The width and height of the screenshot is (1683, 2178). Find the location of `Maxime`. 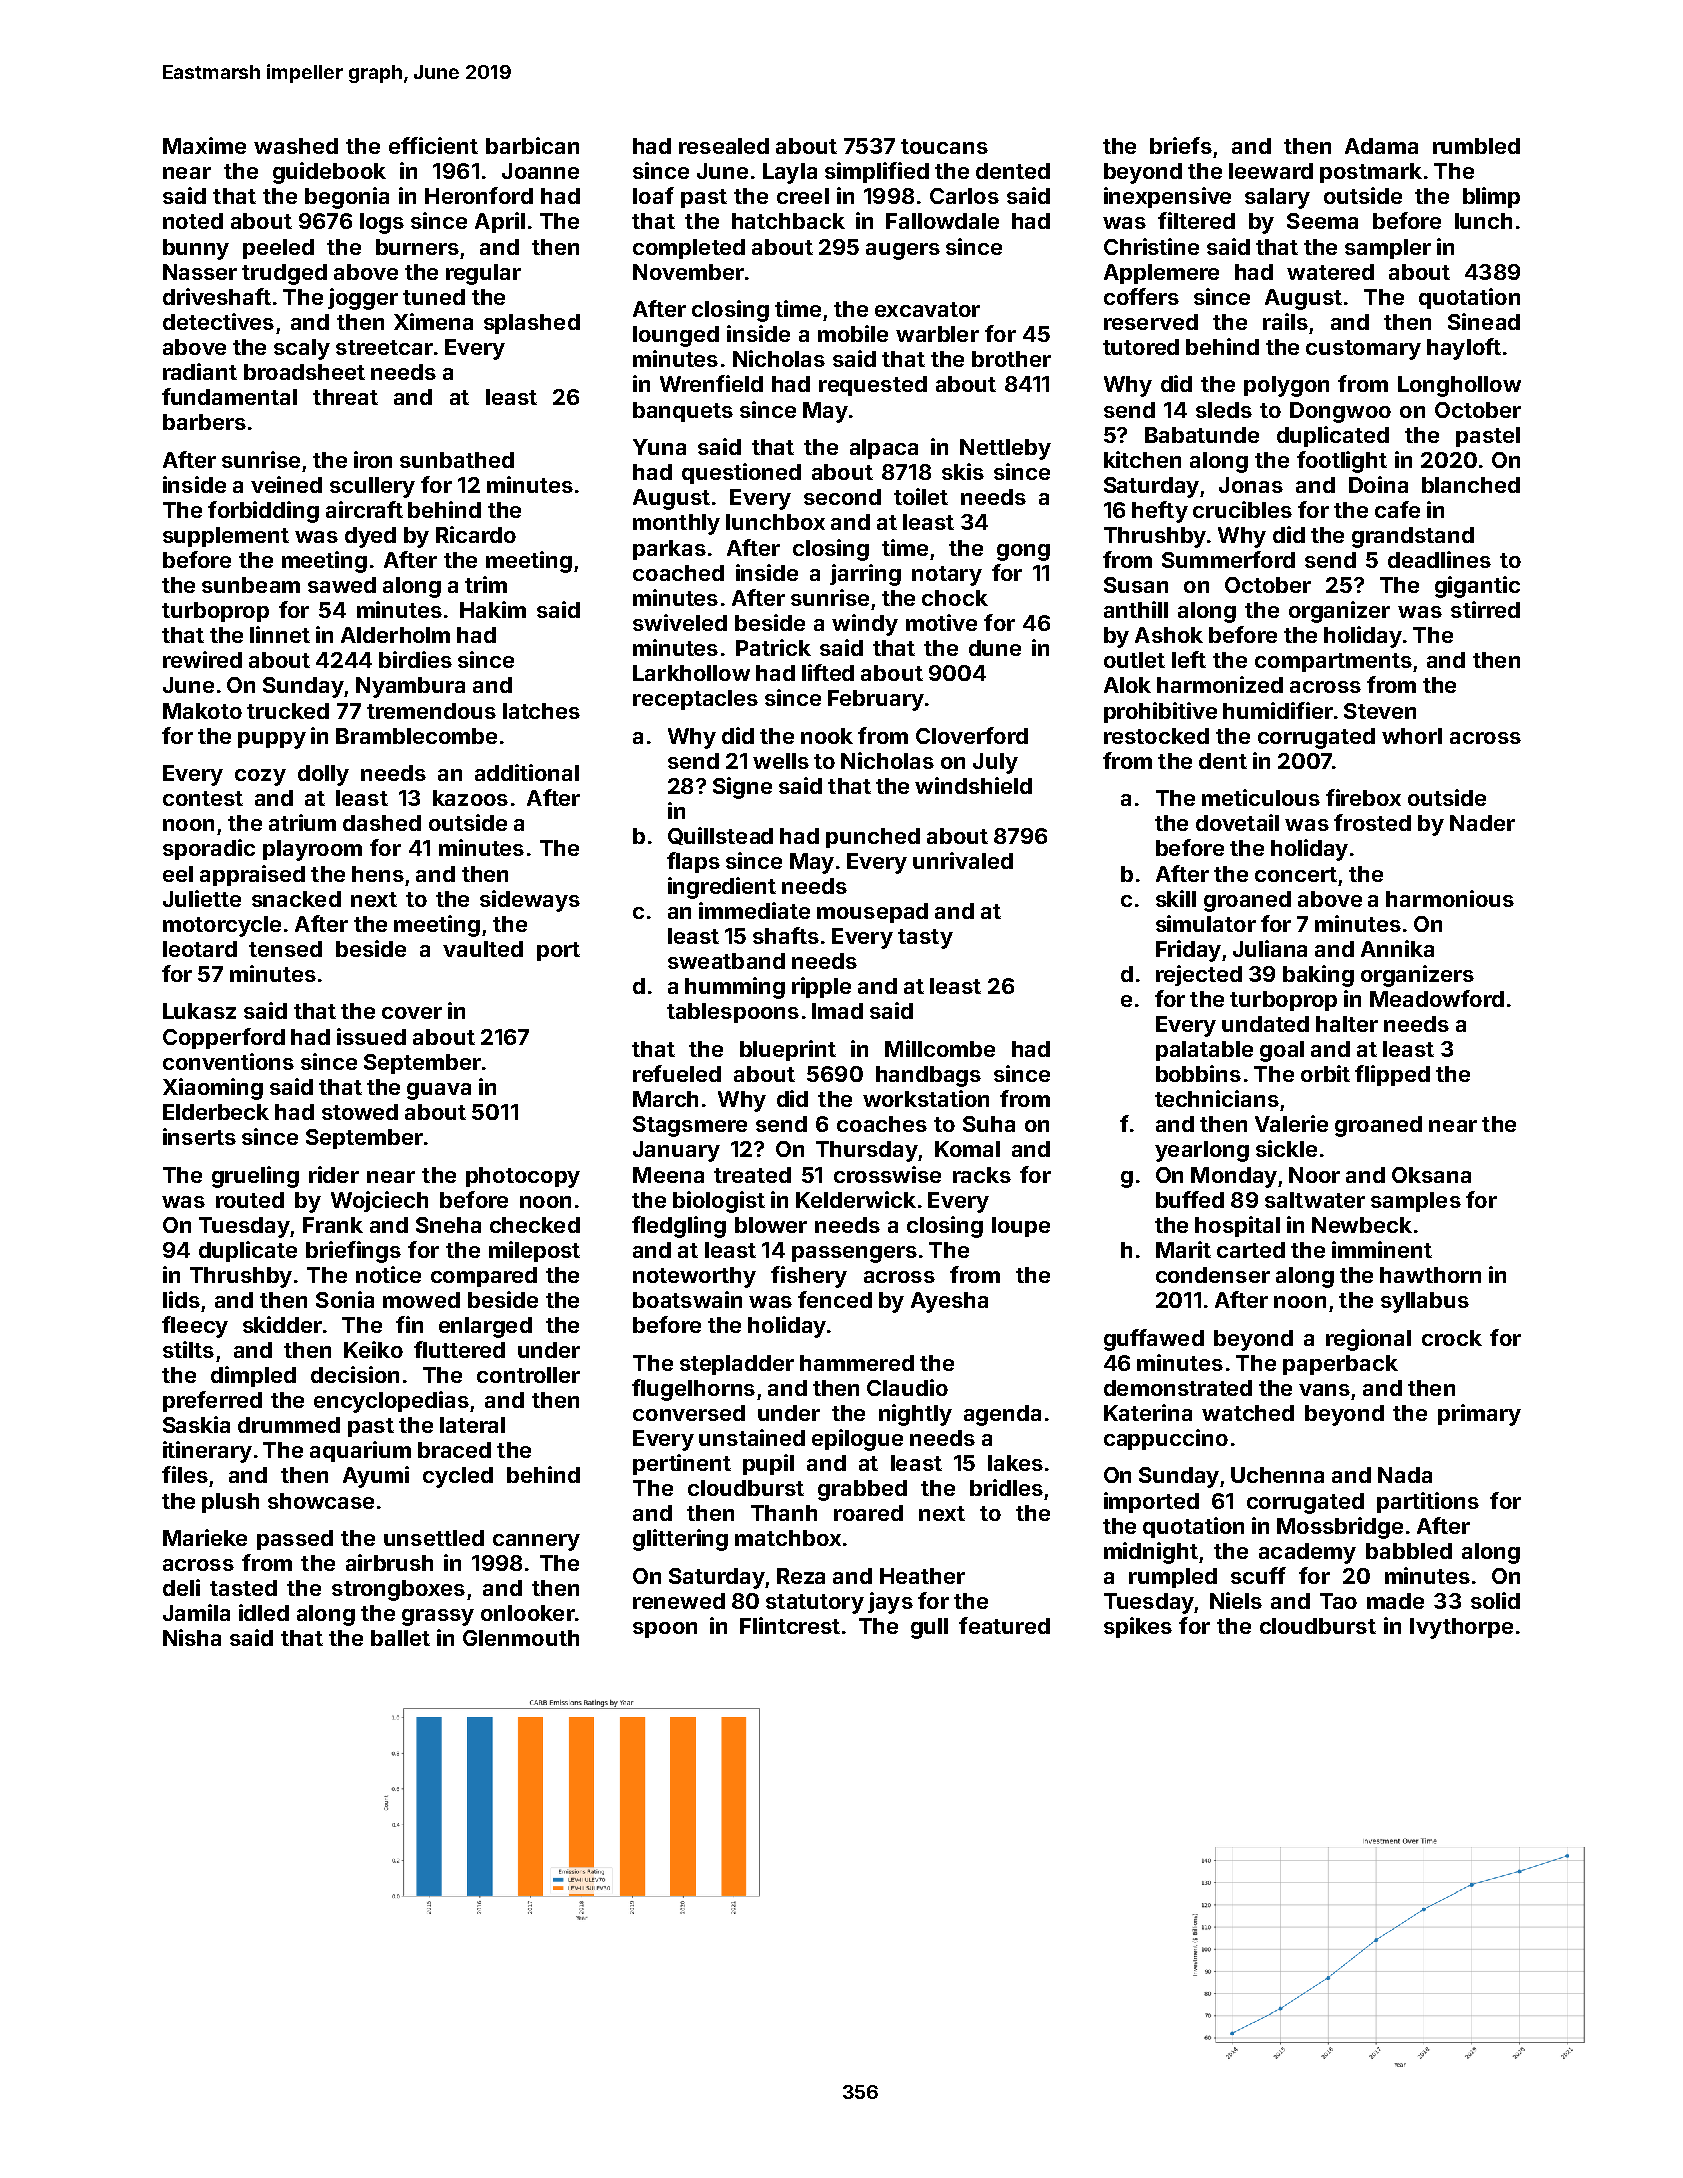

Maxime is located at coordinates (204, 145).
